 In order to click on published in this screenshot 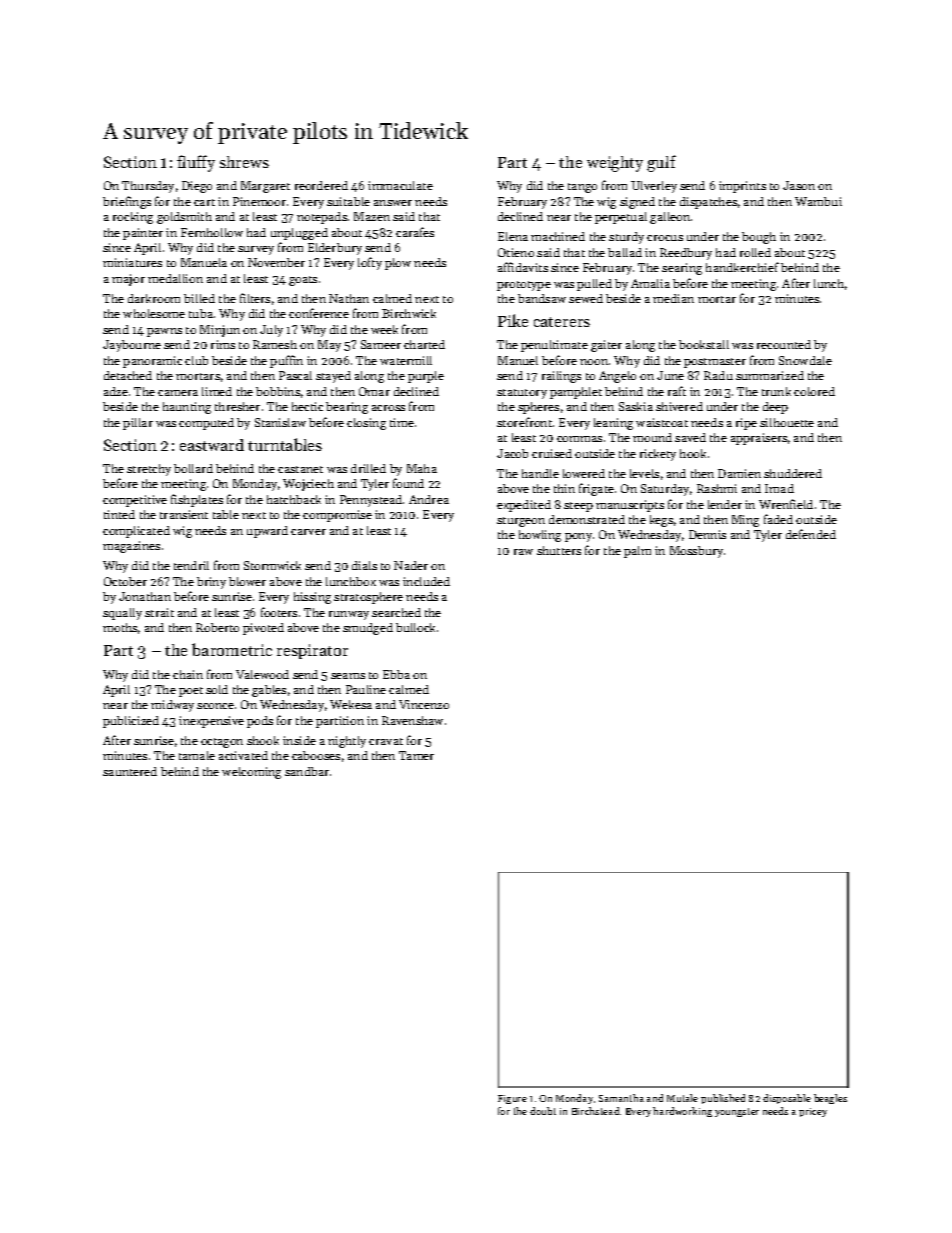, I will do `click(723, 1099)`.
